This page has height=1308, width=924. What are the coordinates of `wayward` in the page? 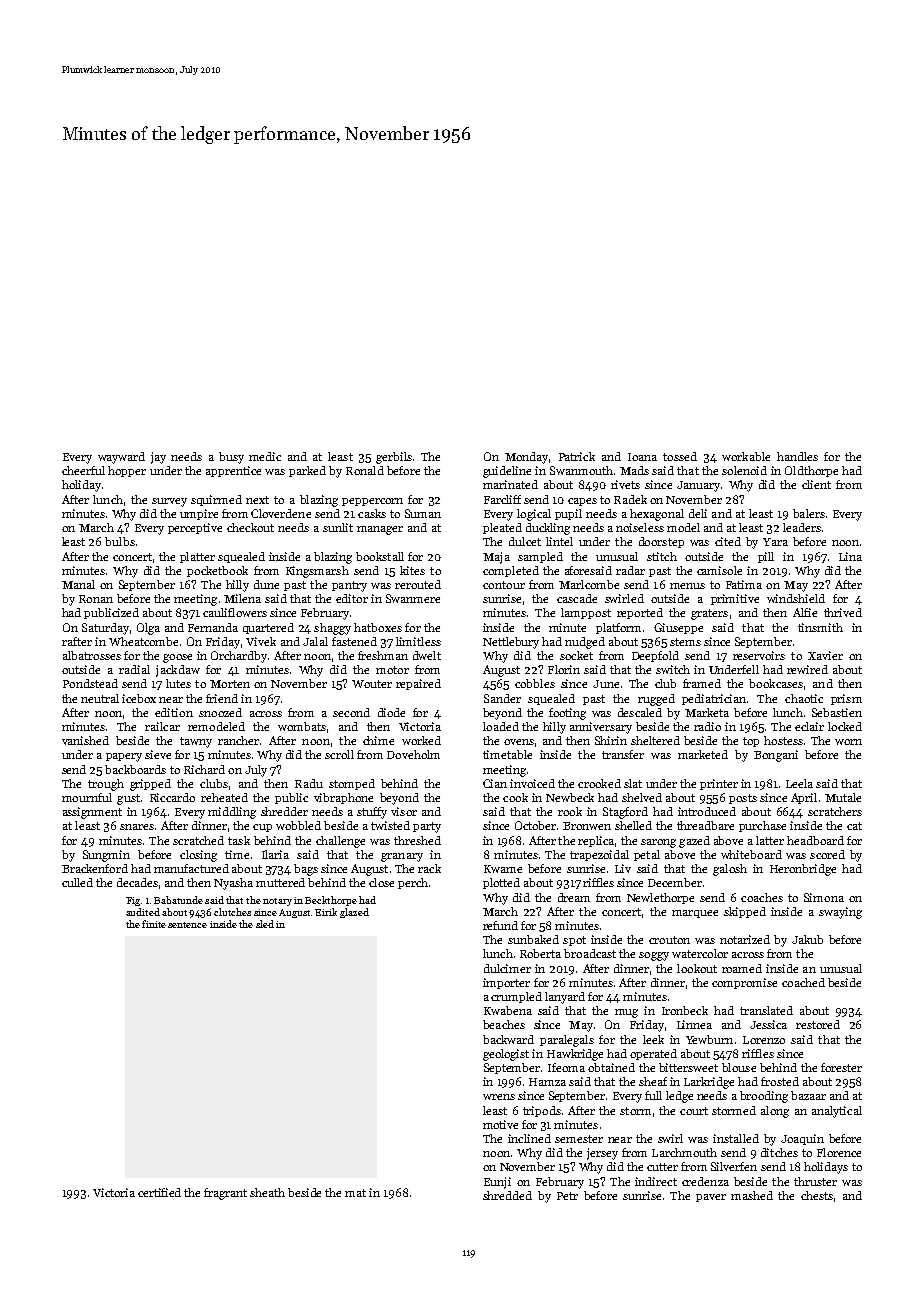 It's located at (121, 458).
